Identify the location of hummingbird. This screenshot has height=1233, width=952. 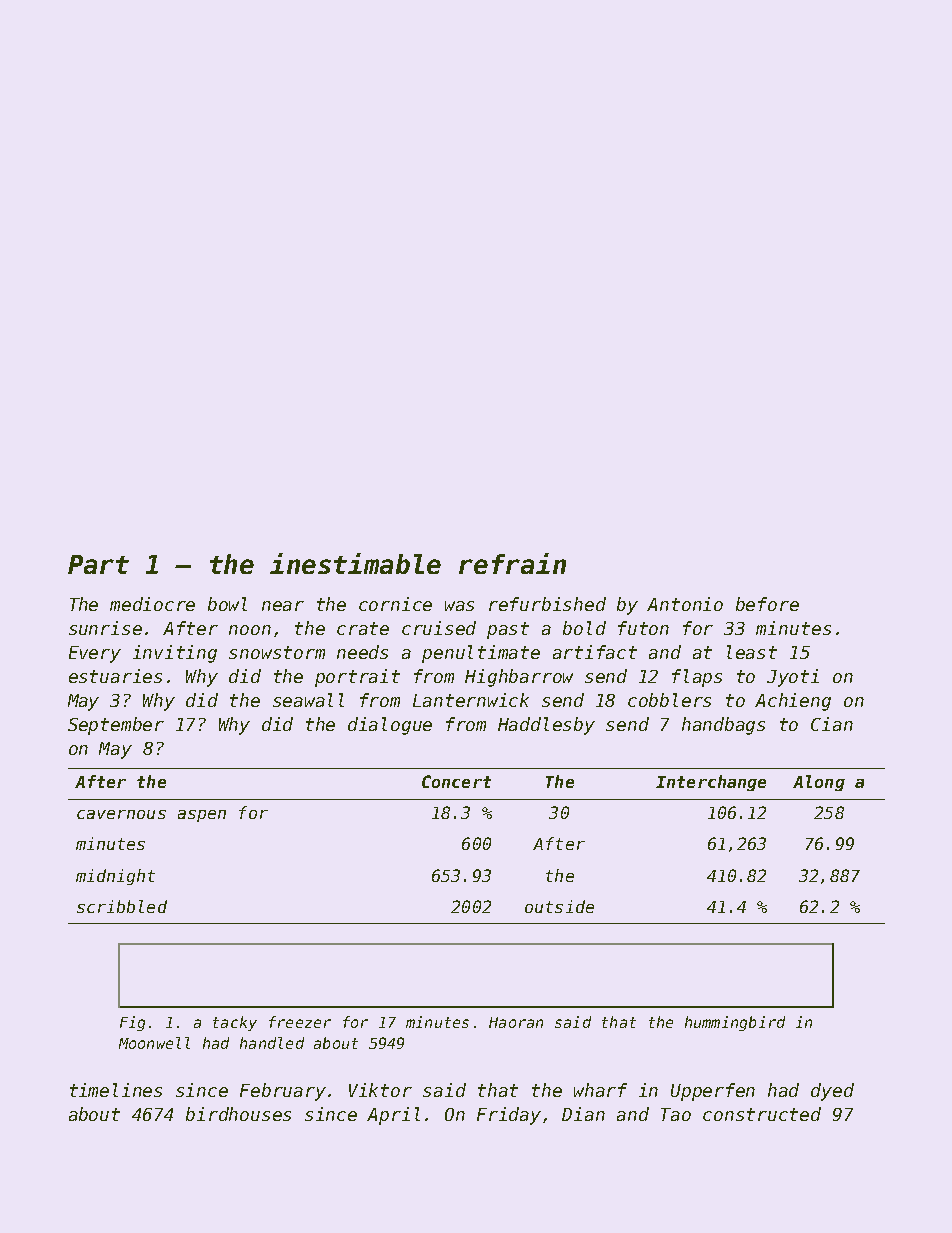
(735, 1023).
